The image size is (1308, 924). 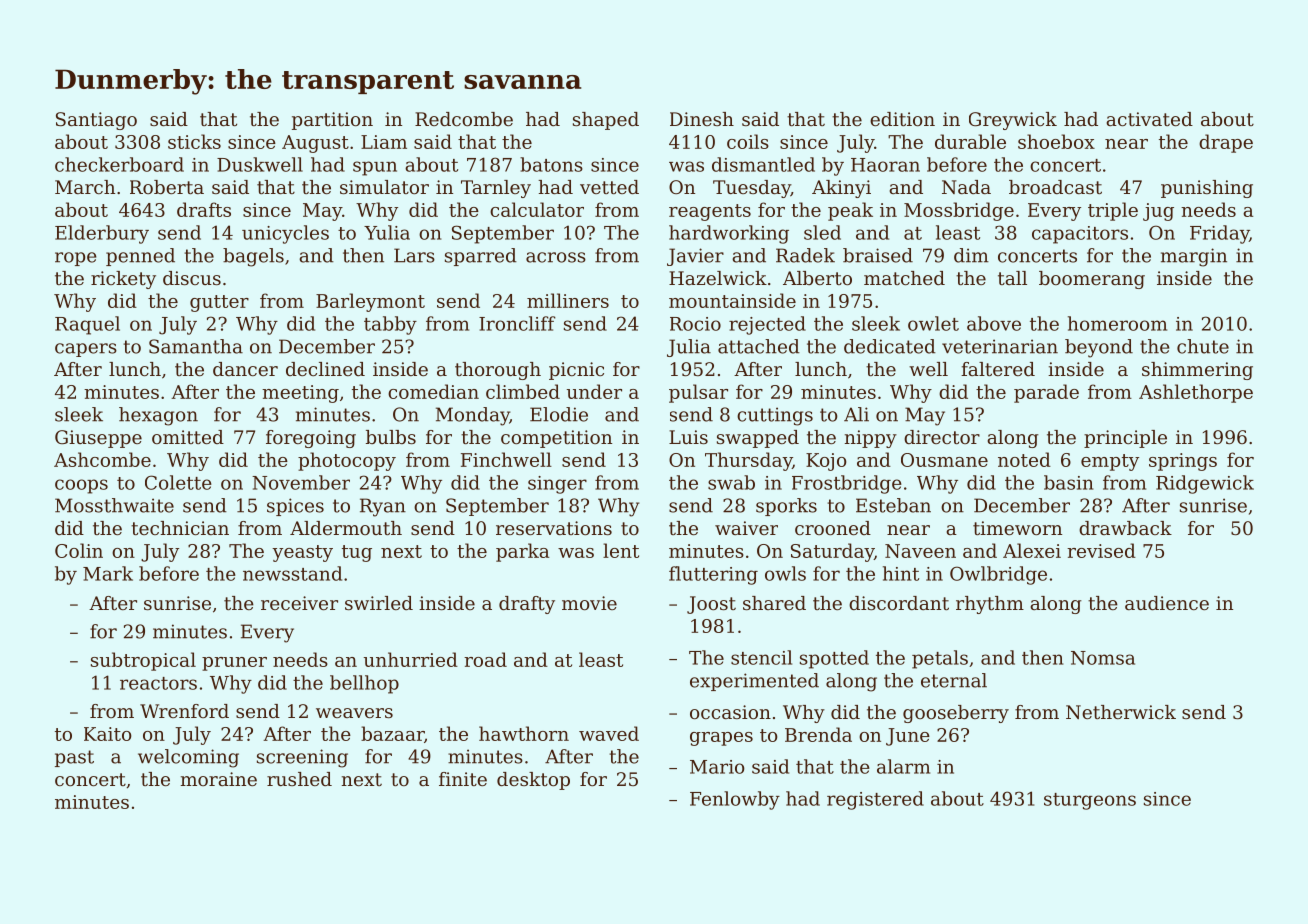 What do you see at coordinates (551, 164) in the image?
I see `batons` at bounding box center [551, 164].
